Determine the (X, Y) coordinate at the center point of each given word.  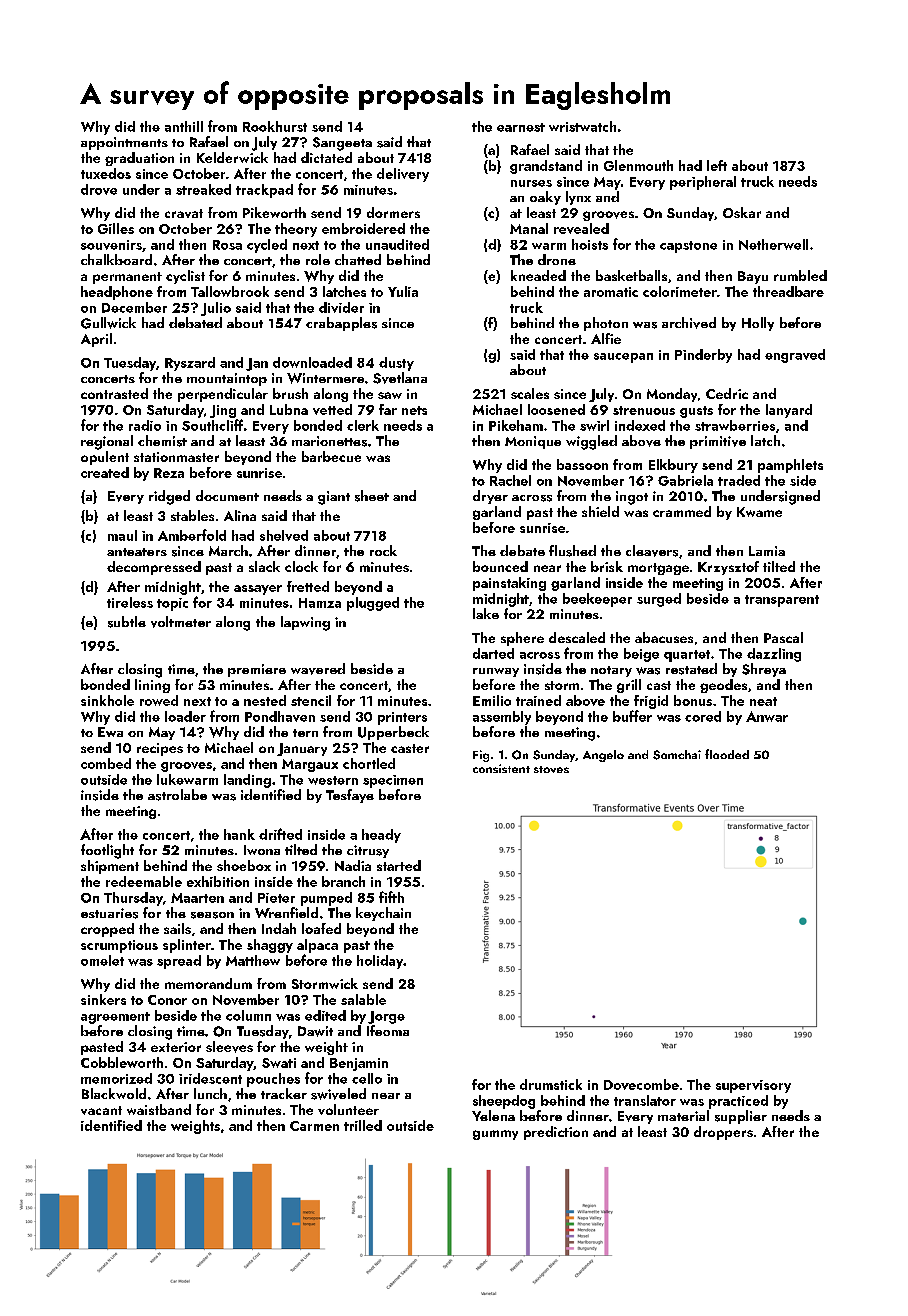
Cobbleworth (122, 1062)
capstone (688, 247)
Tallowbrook (230, 291)
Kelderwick (232, 157)
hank (239, 834)
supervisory (753, 1086)
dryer (490, 497)
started (399, 865)
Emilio (492, 700)
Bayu (753, 277)
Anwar (767, 716)
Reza (169, 473)
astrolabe (177, 795)
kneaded (538, 275)
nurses (531, 183)
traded (739, 480)
